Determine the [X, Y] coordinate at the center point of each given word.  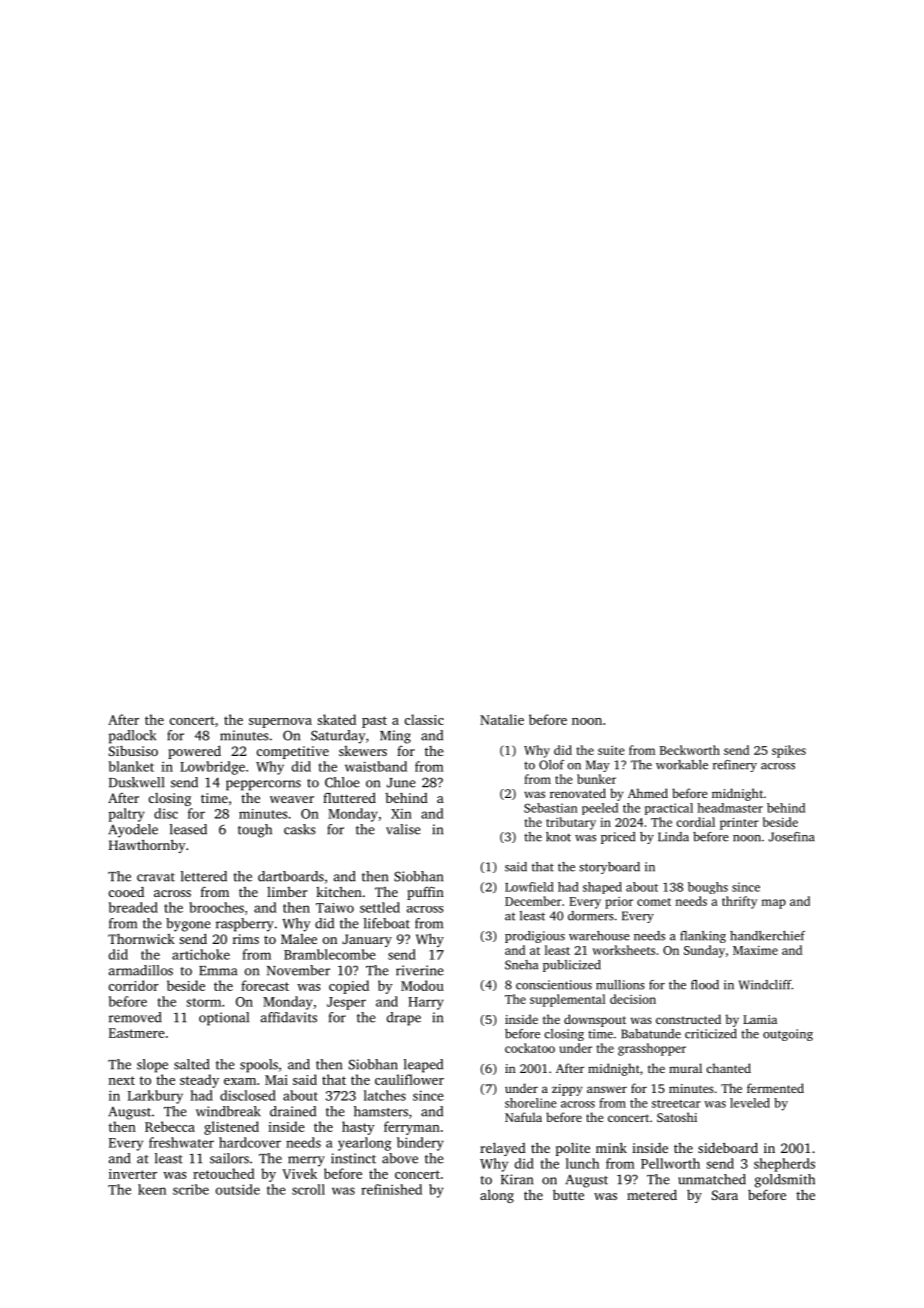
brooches [216, 907]
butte [568, 1194]
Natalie [502, 719]
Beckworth [690, 750]
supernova [280, 723]
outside [238, 1189]
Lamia [760, 1019]
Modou [422, 985]
